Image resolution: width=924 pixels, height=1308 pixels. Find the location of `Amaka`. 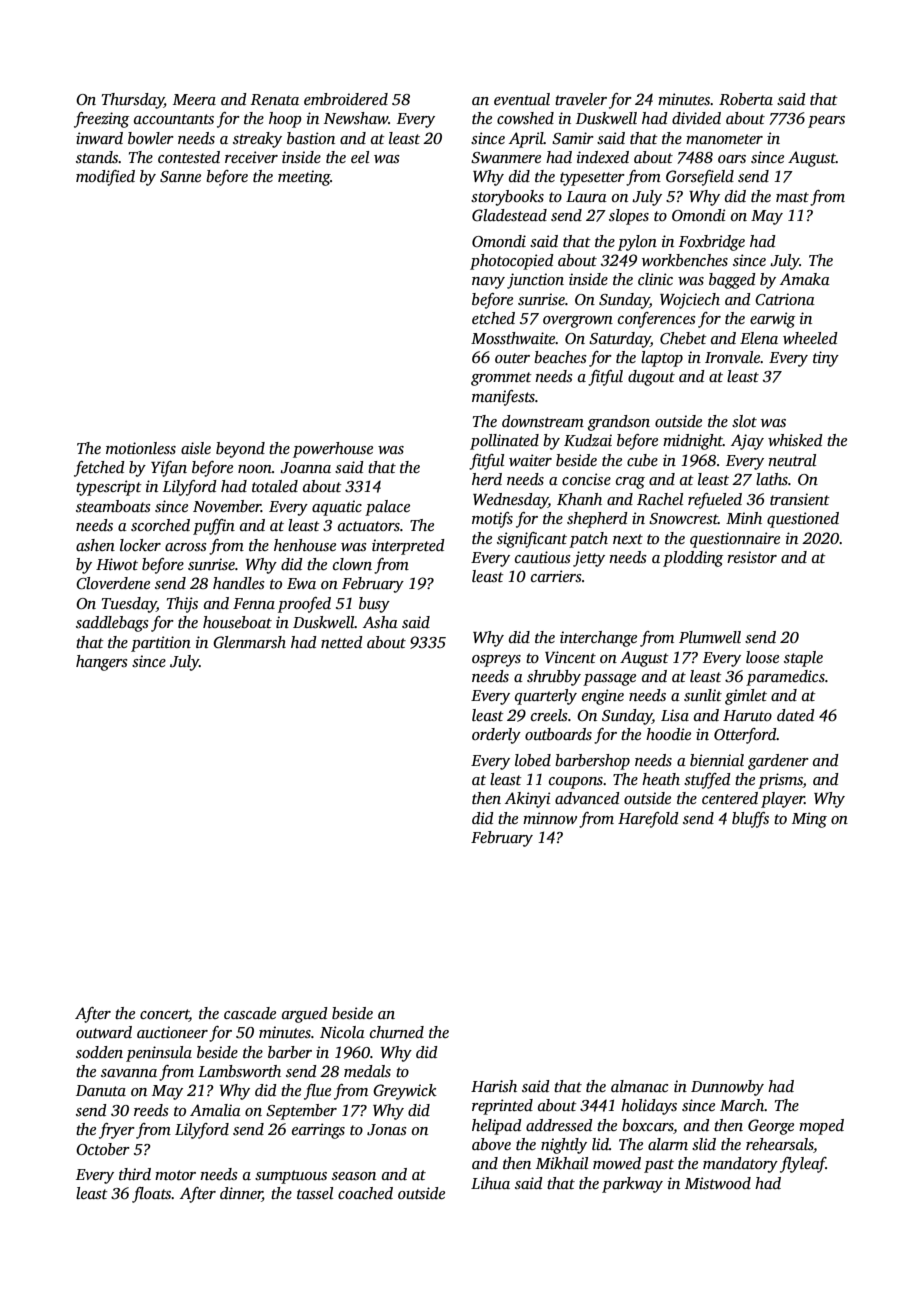

Amaka is located at coordinates (805, 279).
